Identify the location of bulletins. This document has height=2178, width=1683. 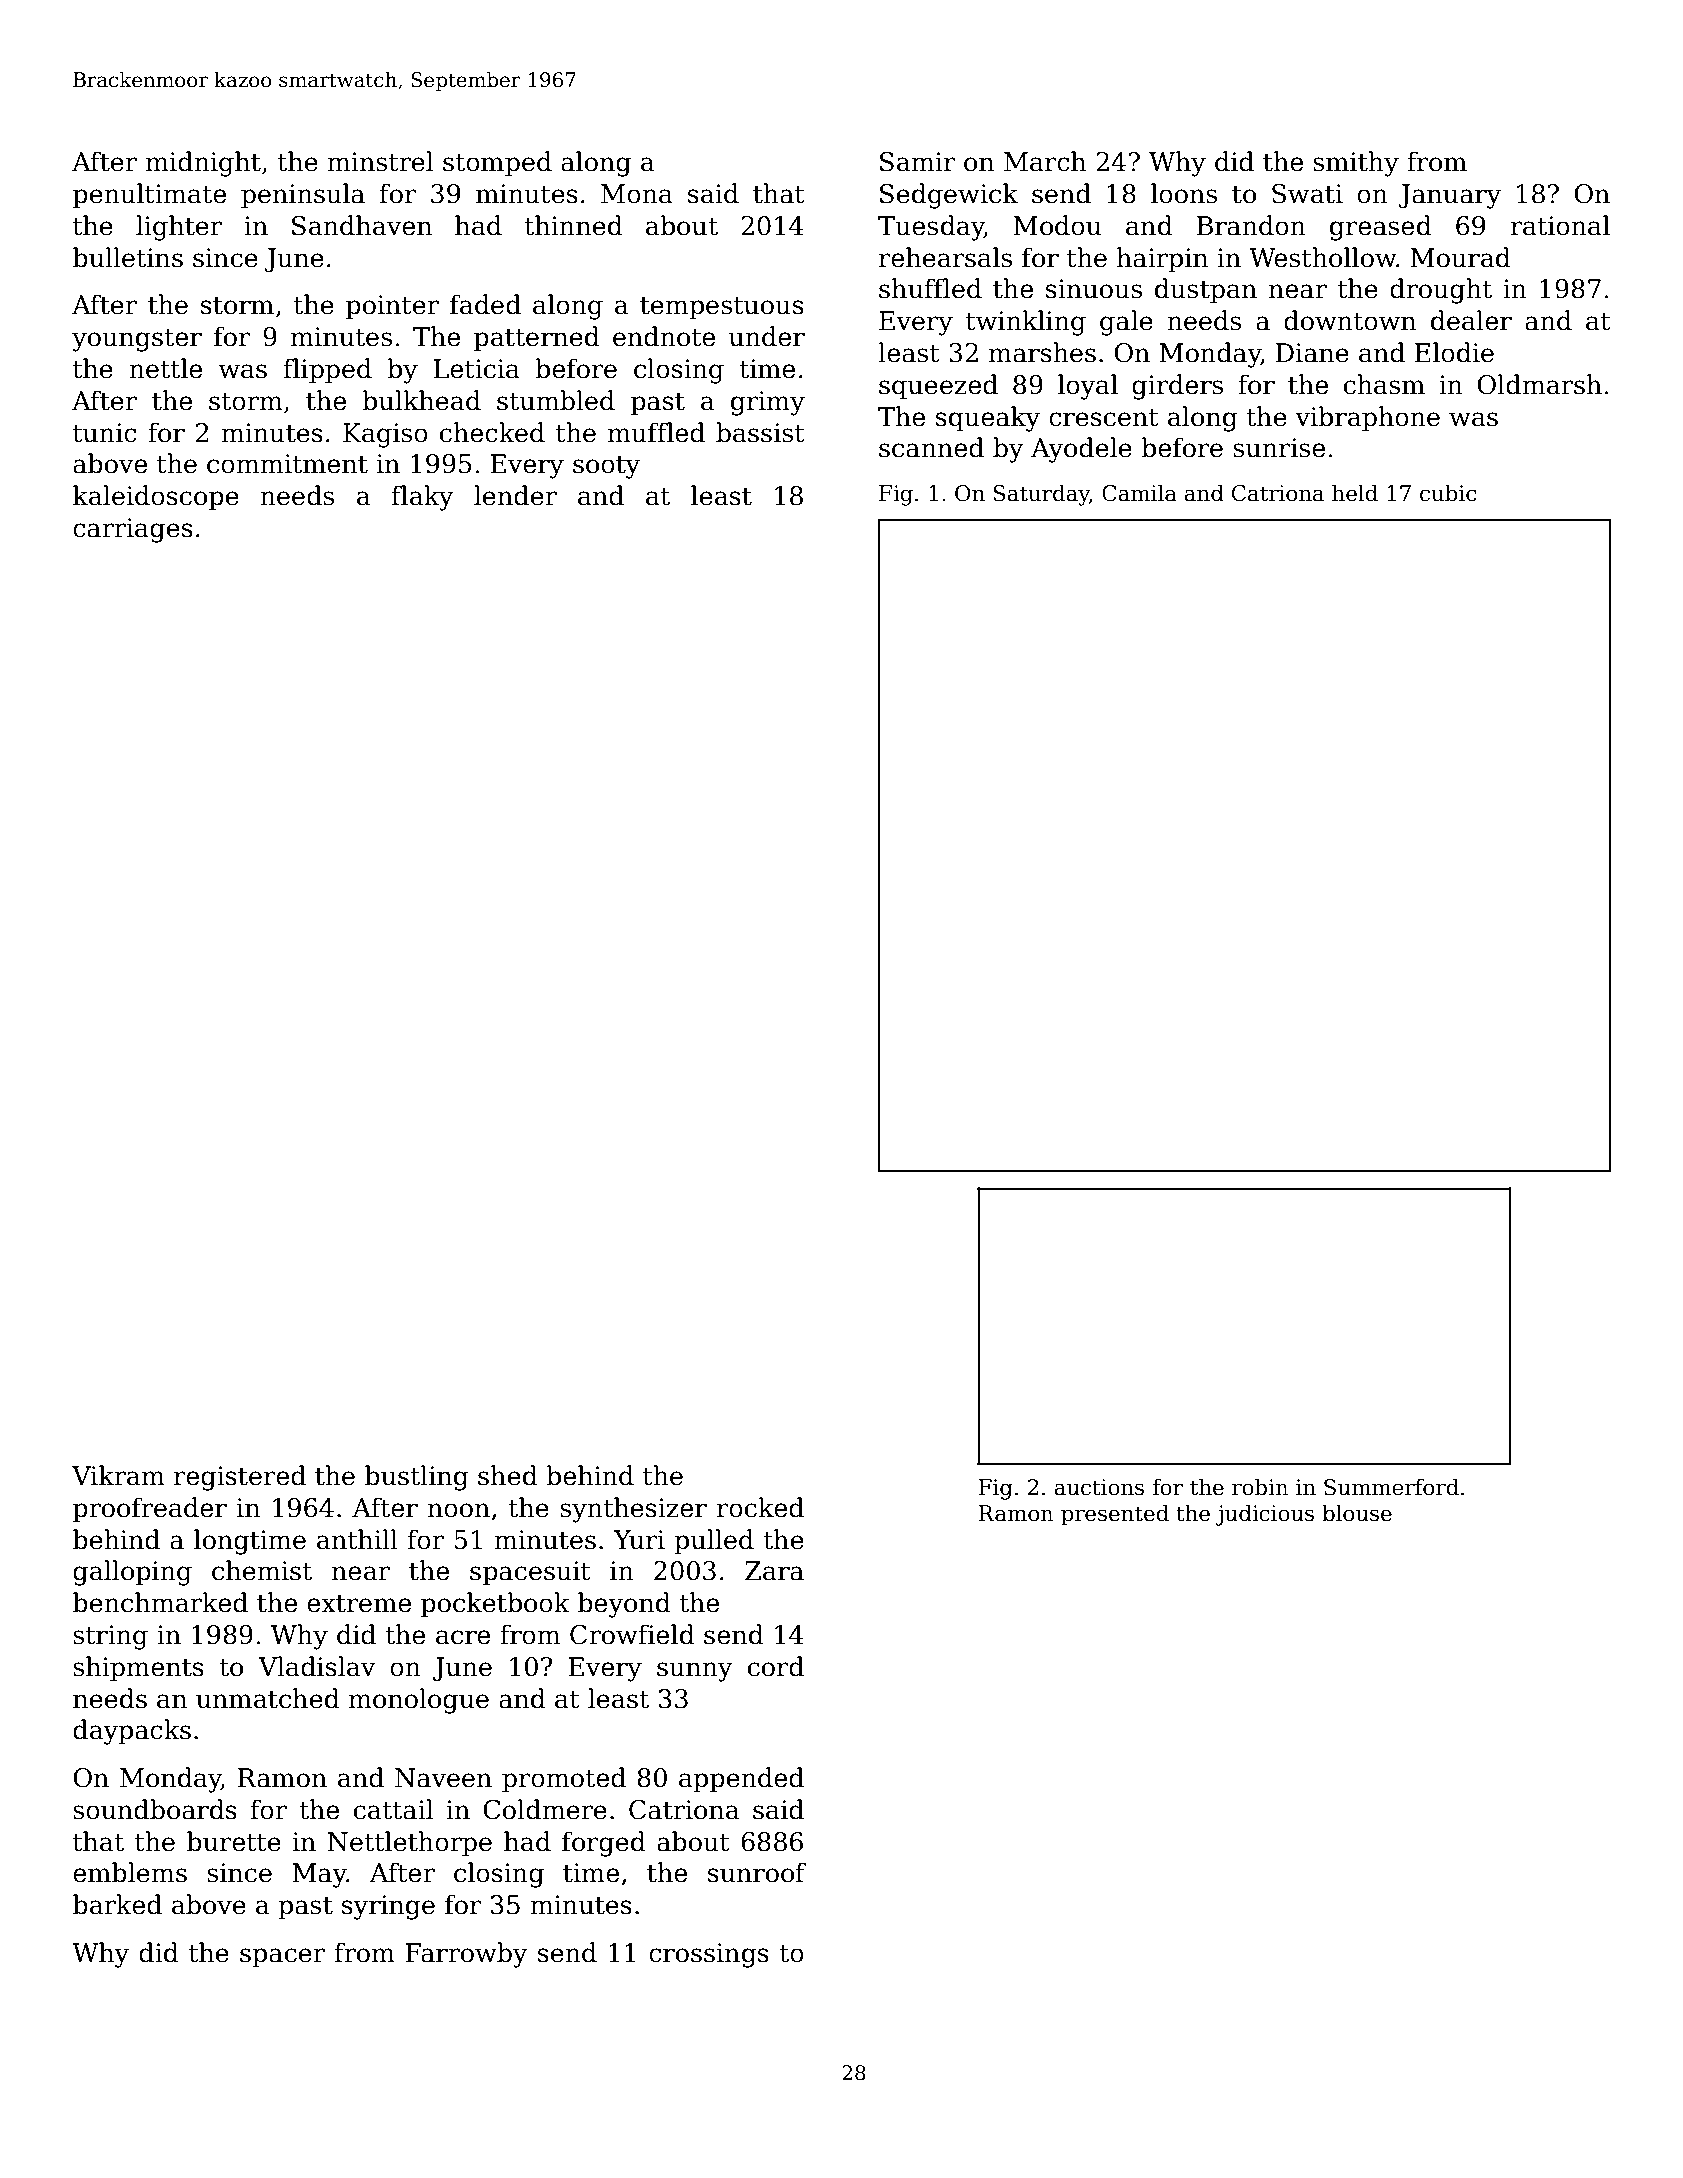
(128, 257).
